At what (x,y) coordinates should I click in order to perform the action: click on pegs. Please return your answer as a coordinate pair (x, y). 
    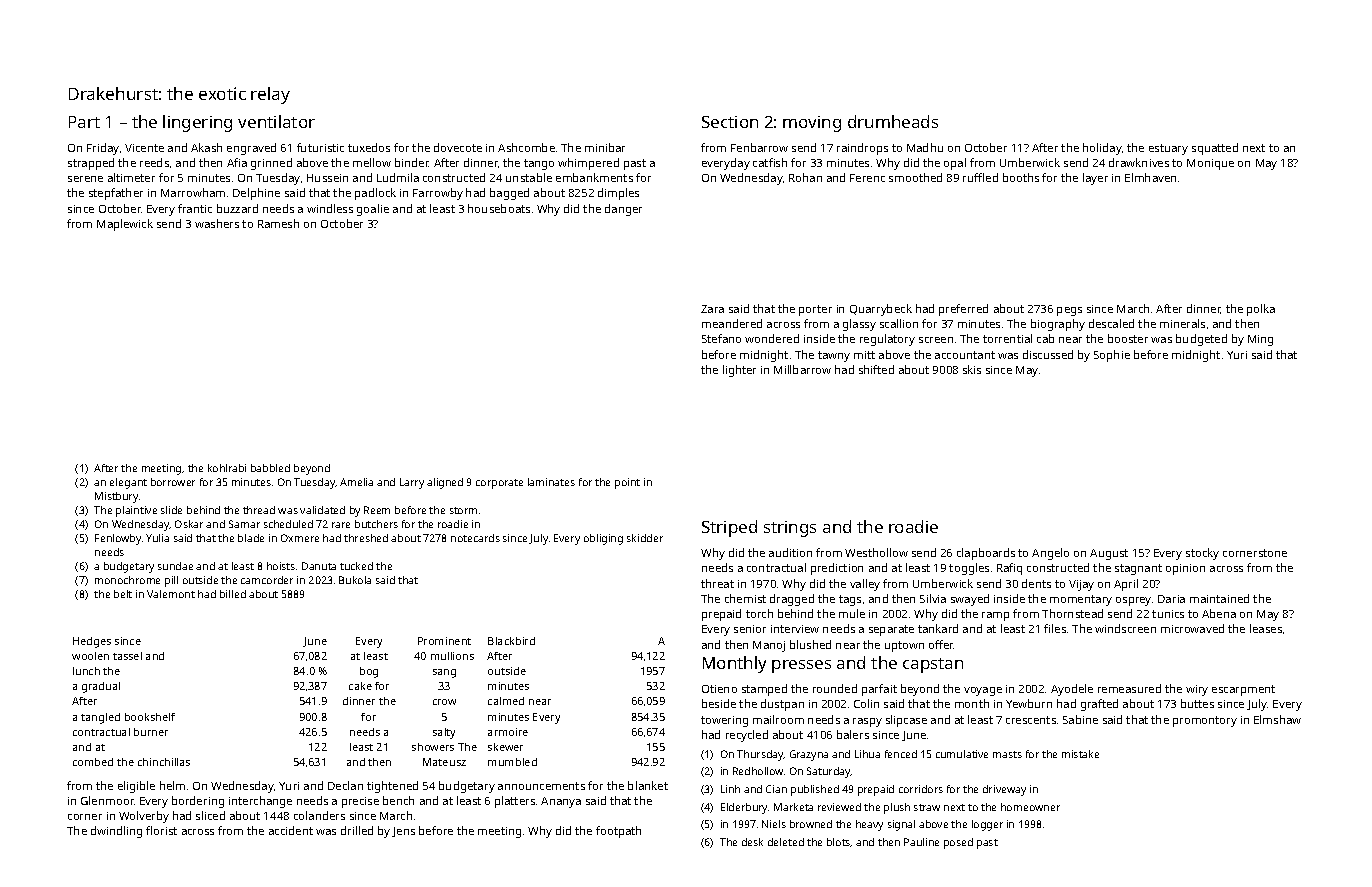
    Looking at the image, I should click on (1069, 311).
